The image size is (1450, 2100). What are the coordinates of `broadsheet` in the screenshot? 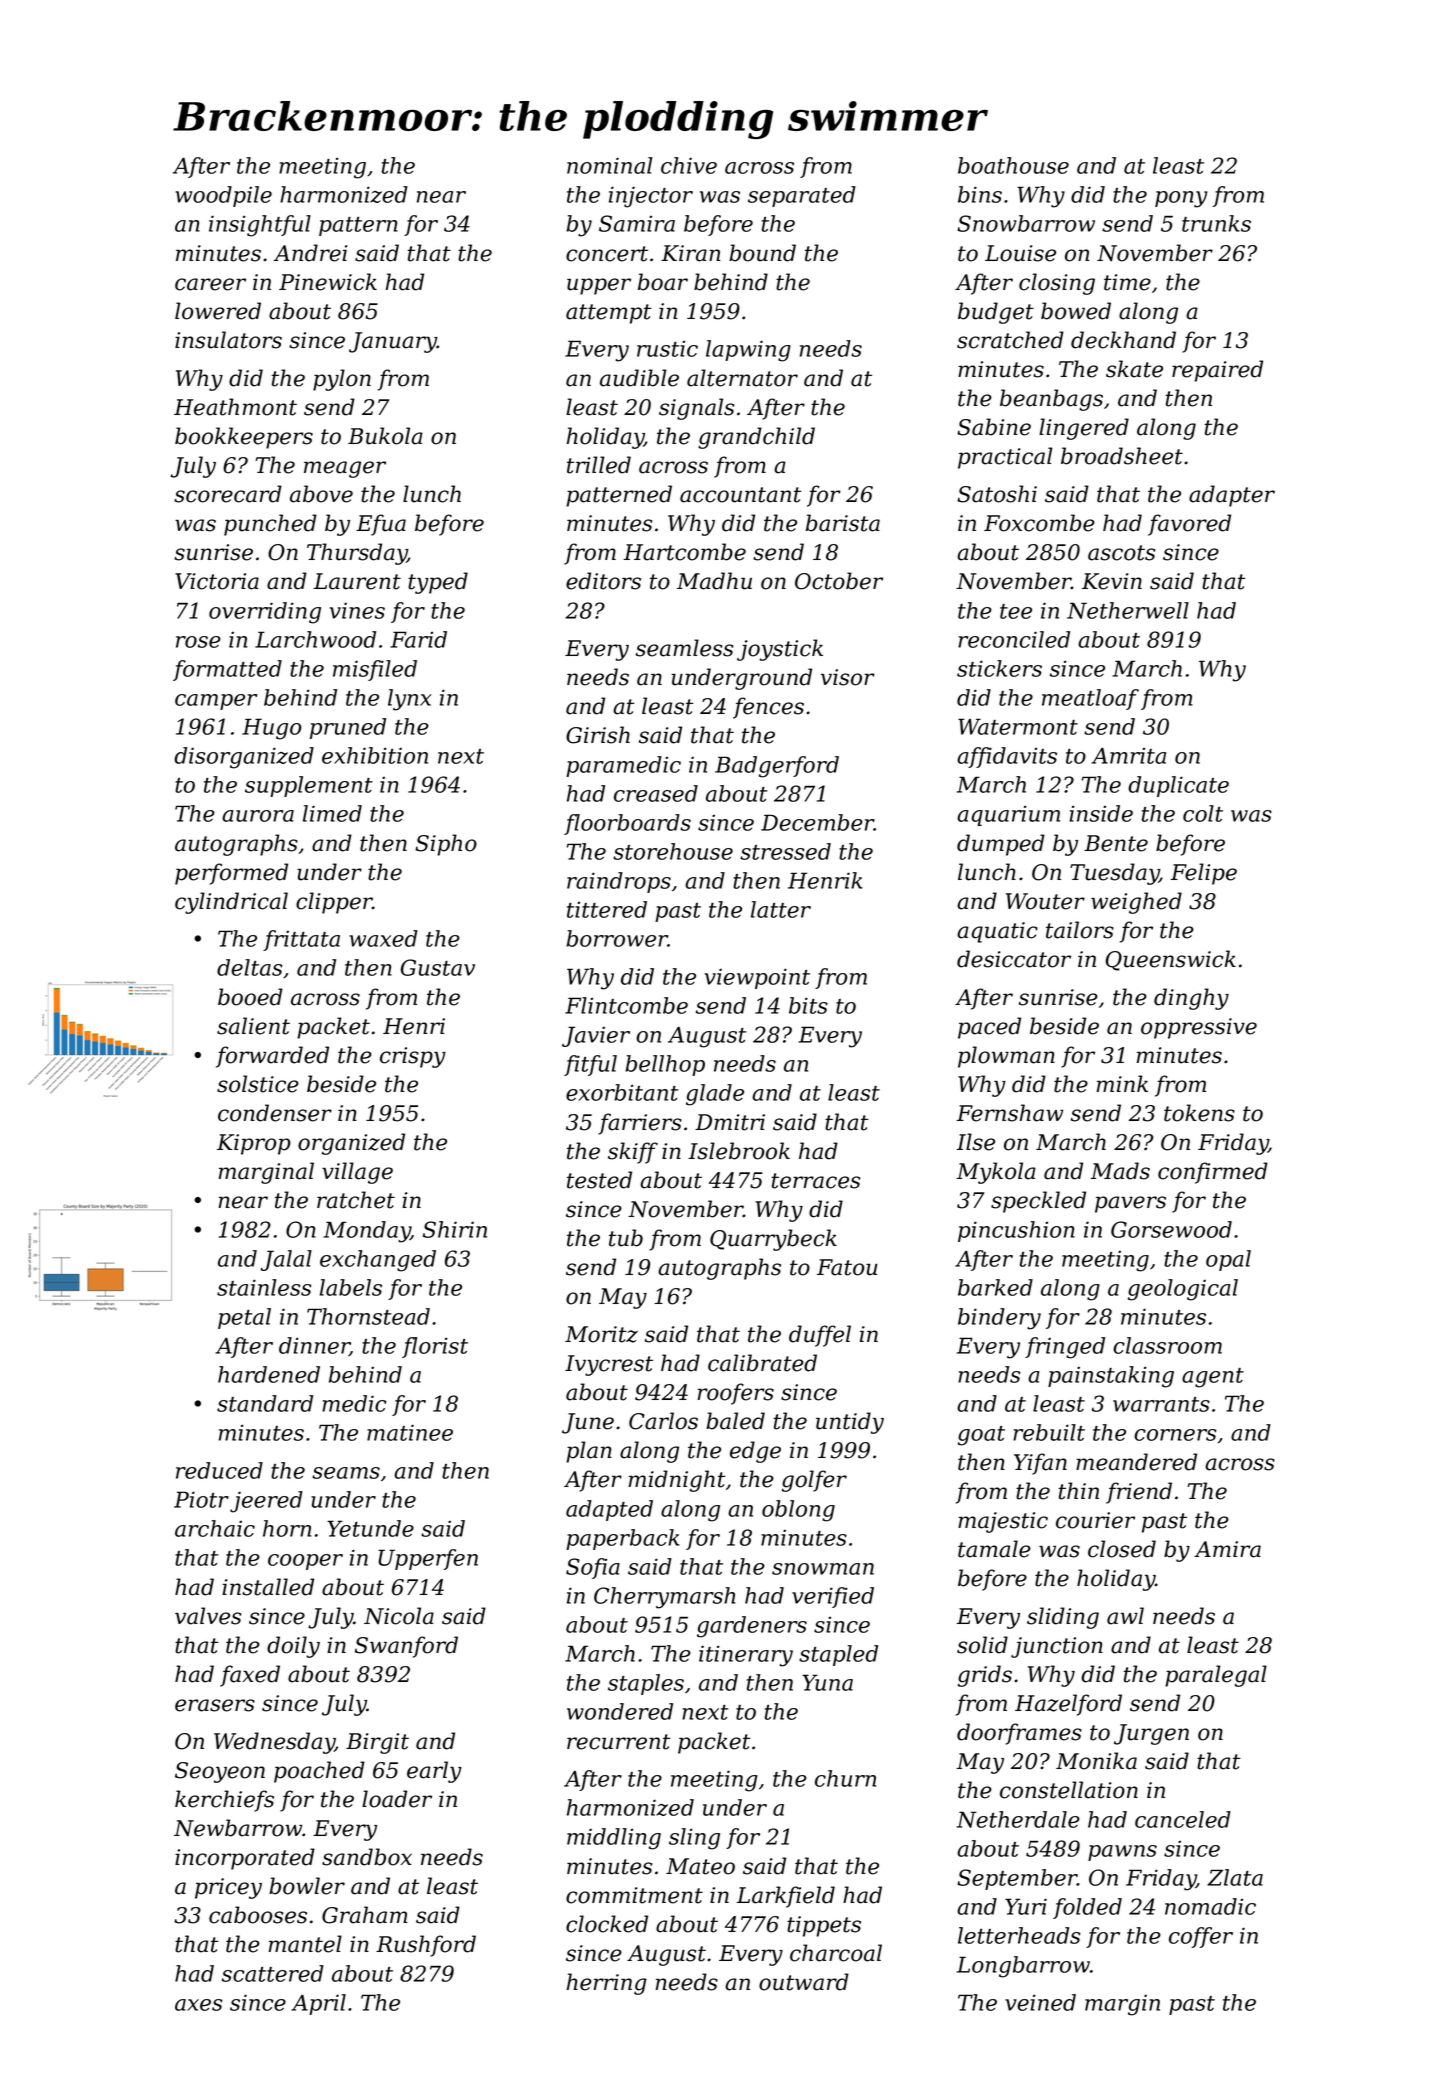 It's located at (1122, 456).
